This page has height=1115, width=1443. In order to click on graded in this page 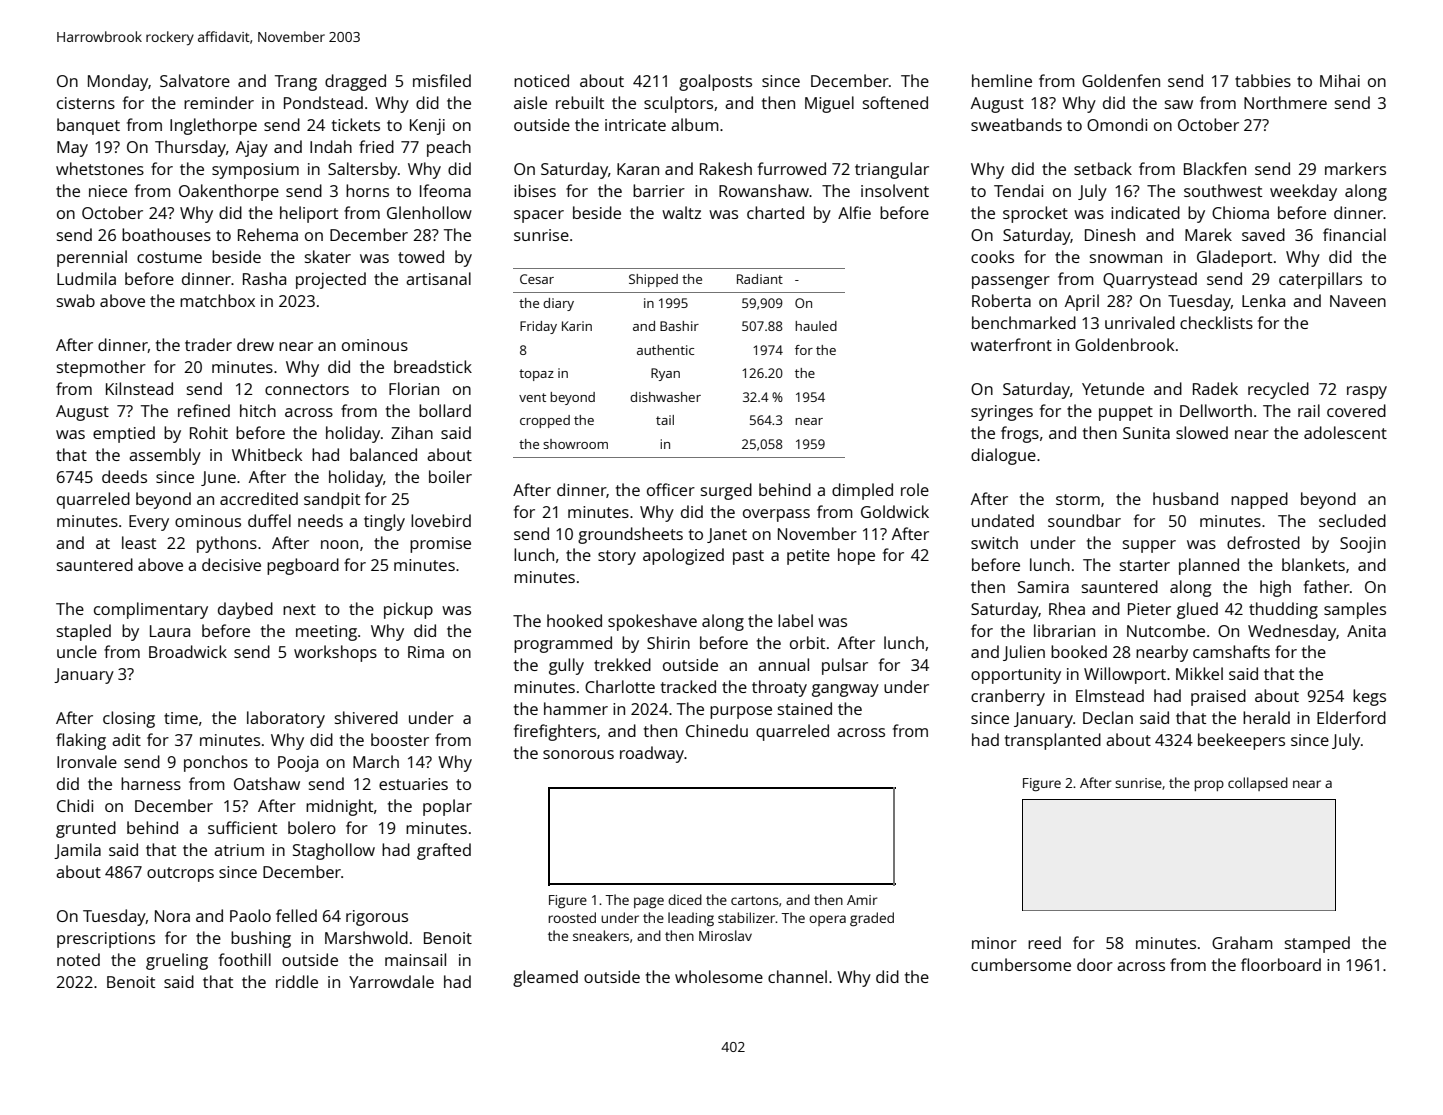, I will do `click(872, 919)`.
